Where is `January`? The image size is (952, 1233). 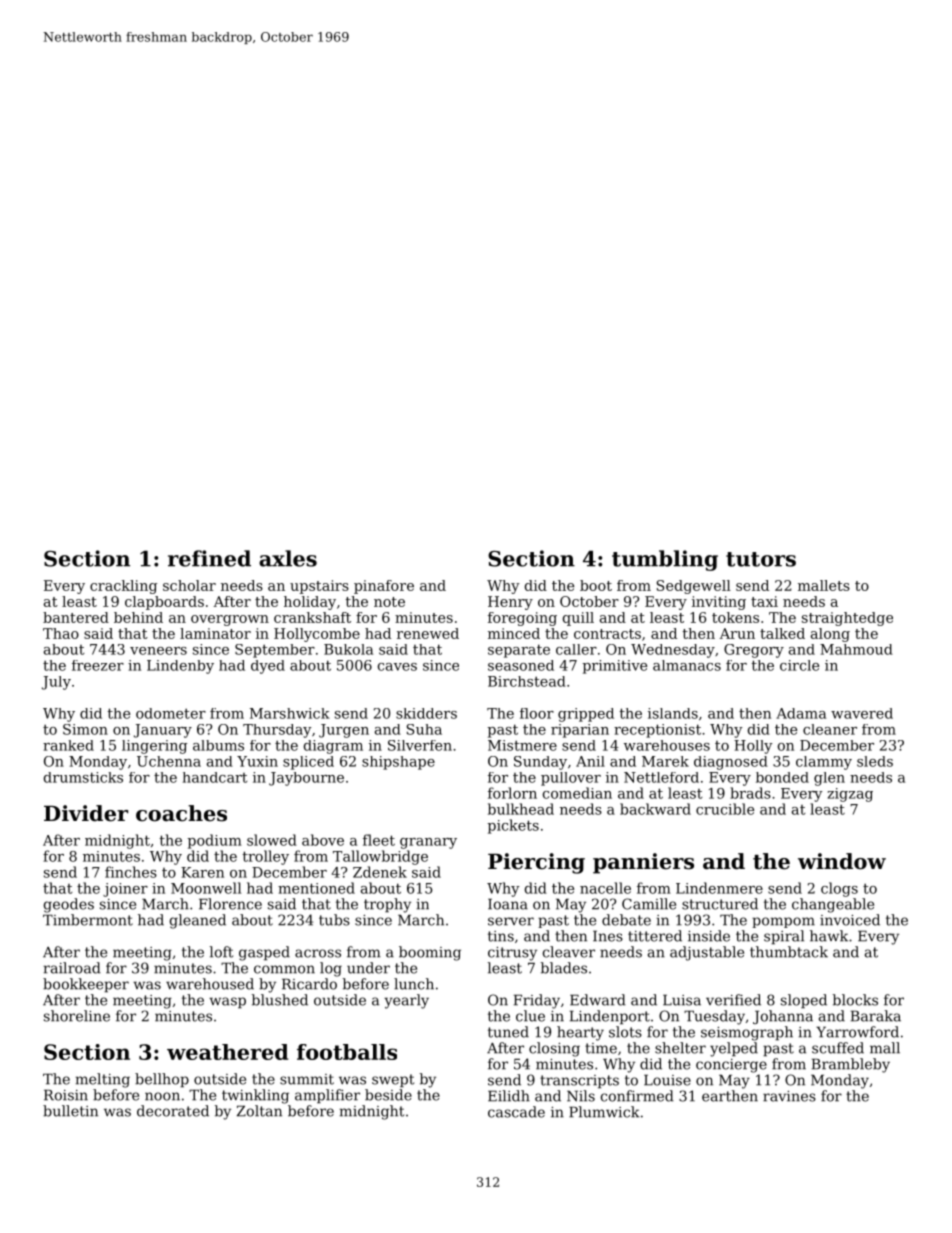 January is located at coordinates (163, 731).
